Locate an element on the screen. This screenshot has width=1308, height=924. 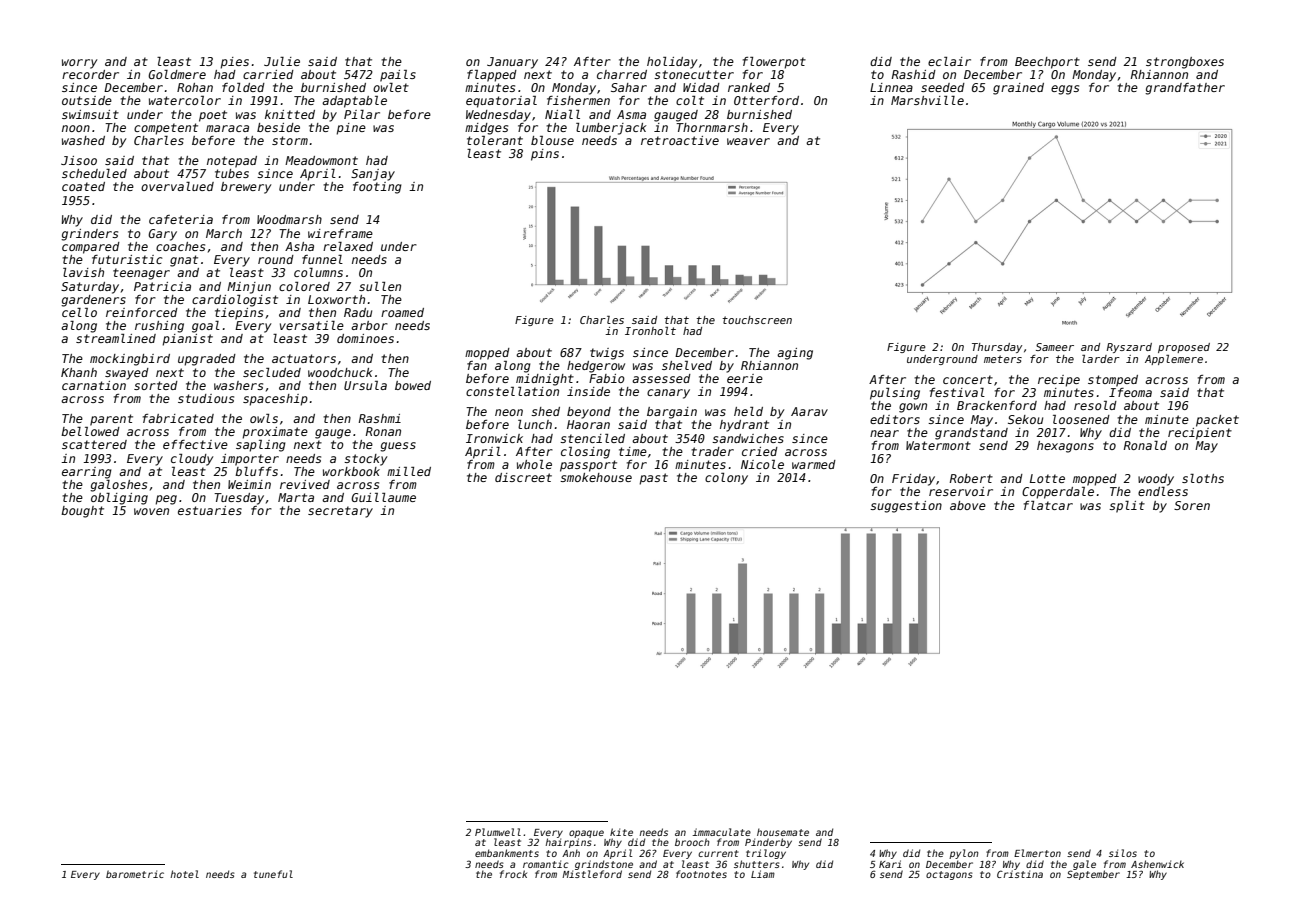
secretary is located at coordinates (340, 512).
